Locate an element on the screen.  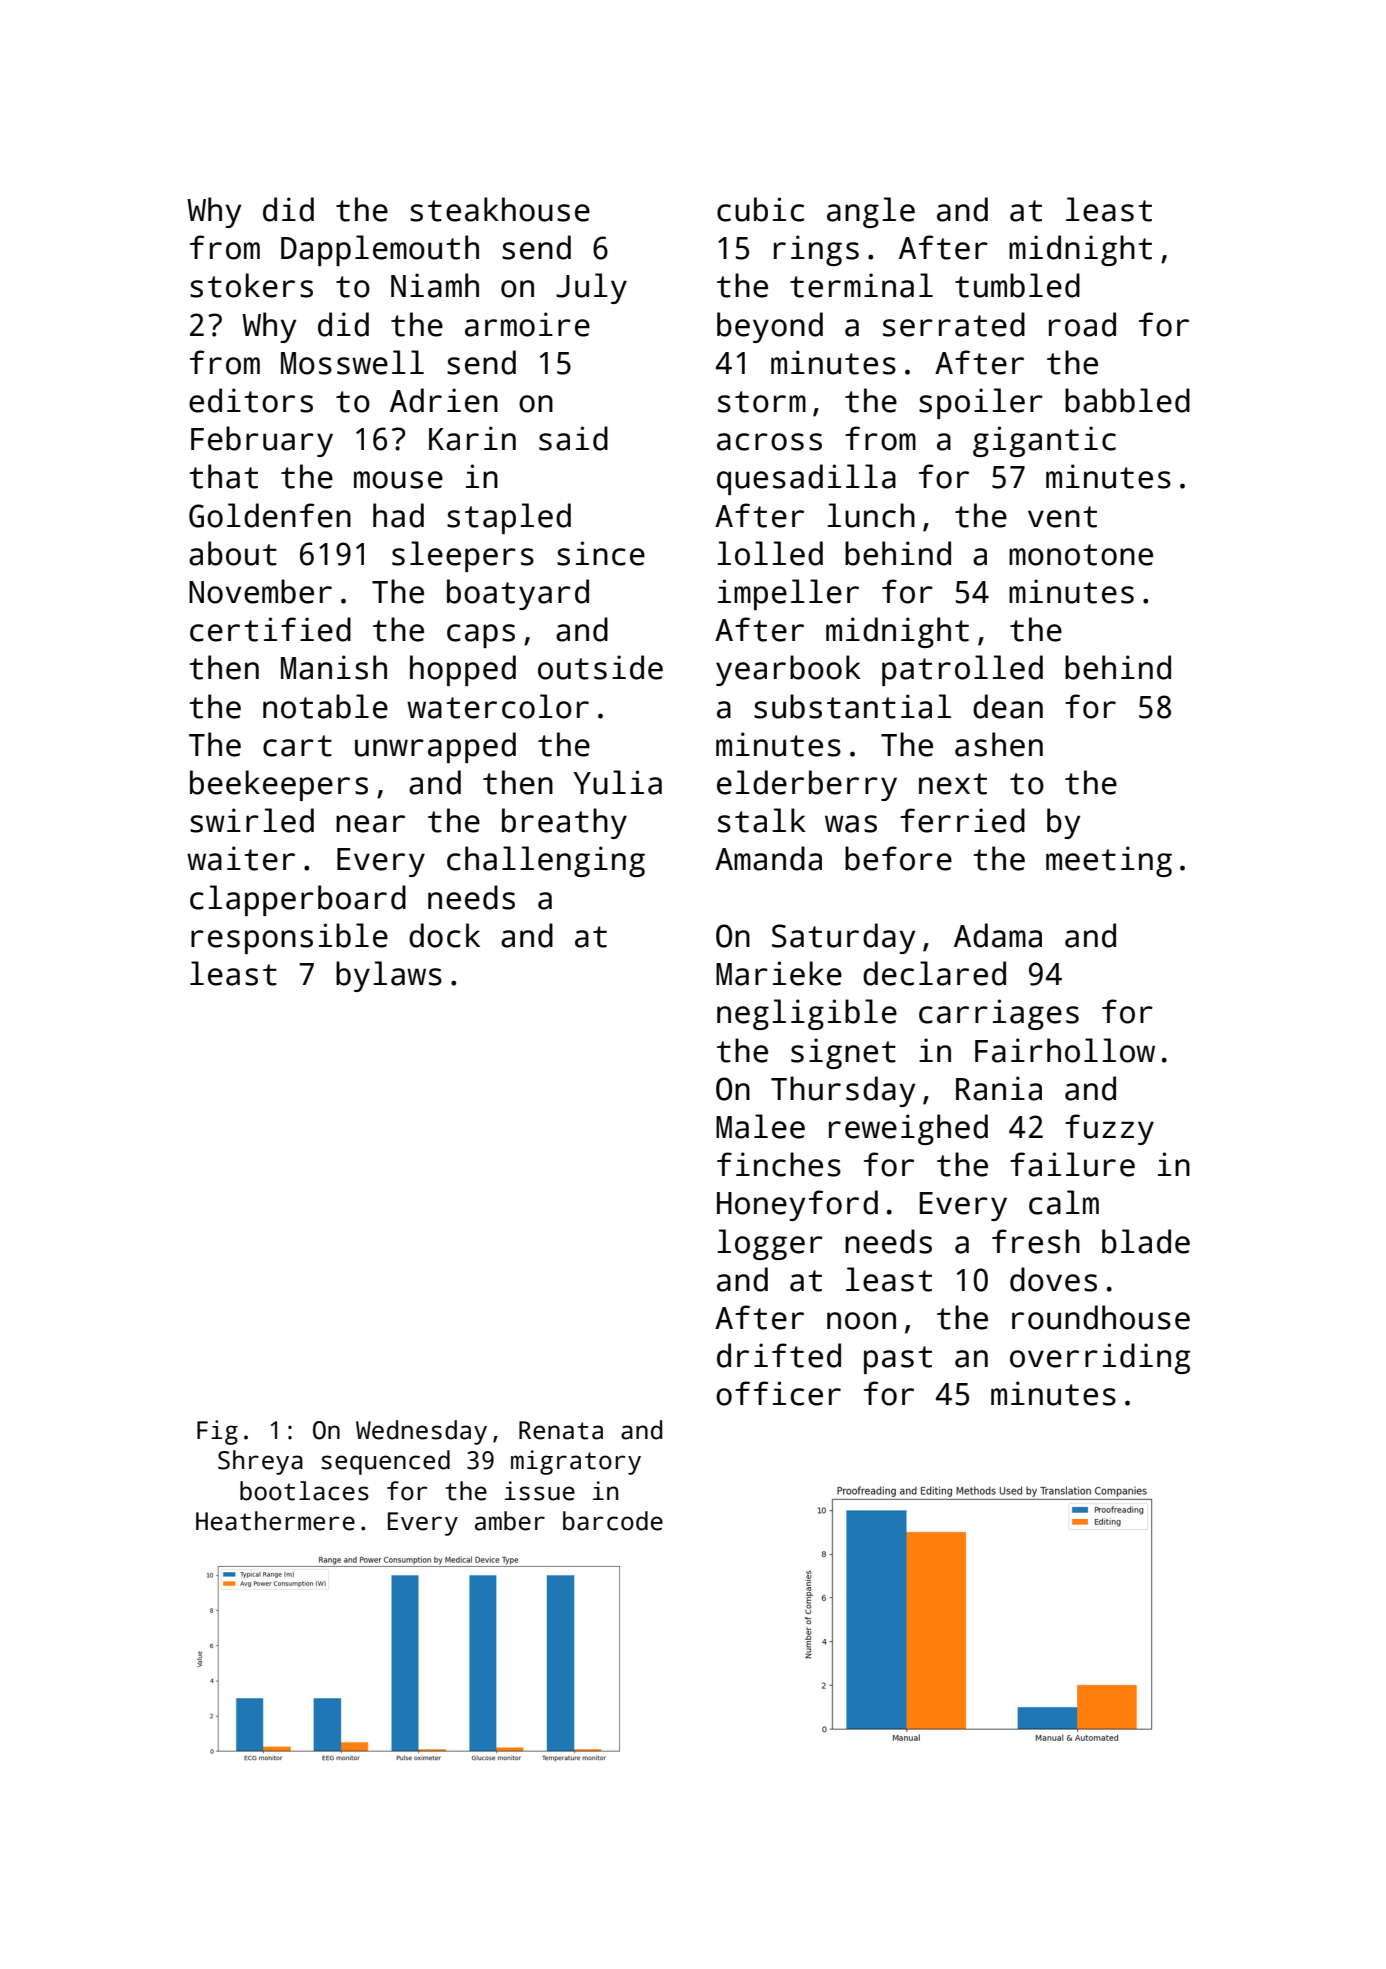
sequenced is located at coordinates (385, 1462).
